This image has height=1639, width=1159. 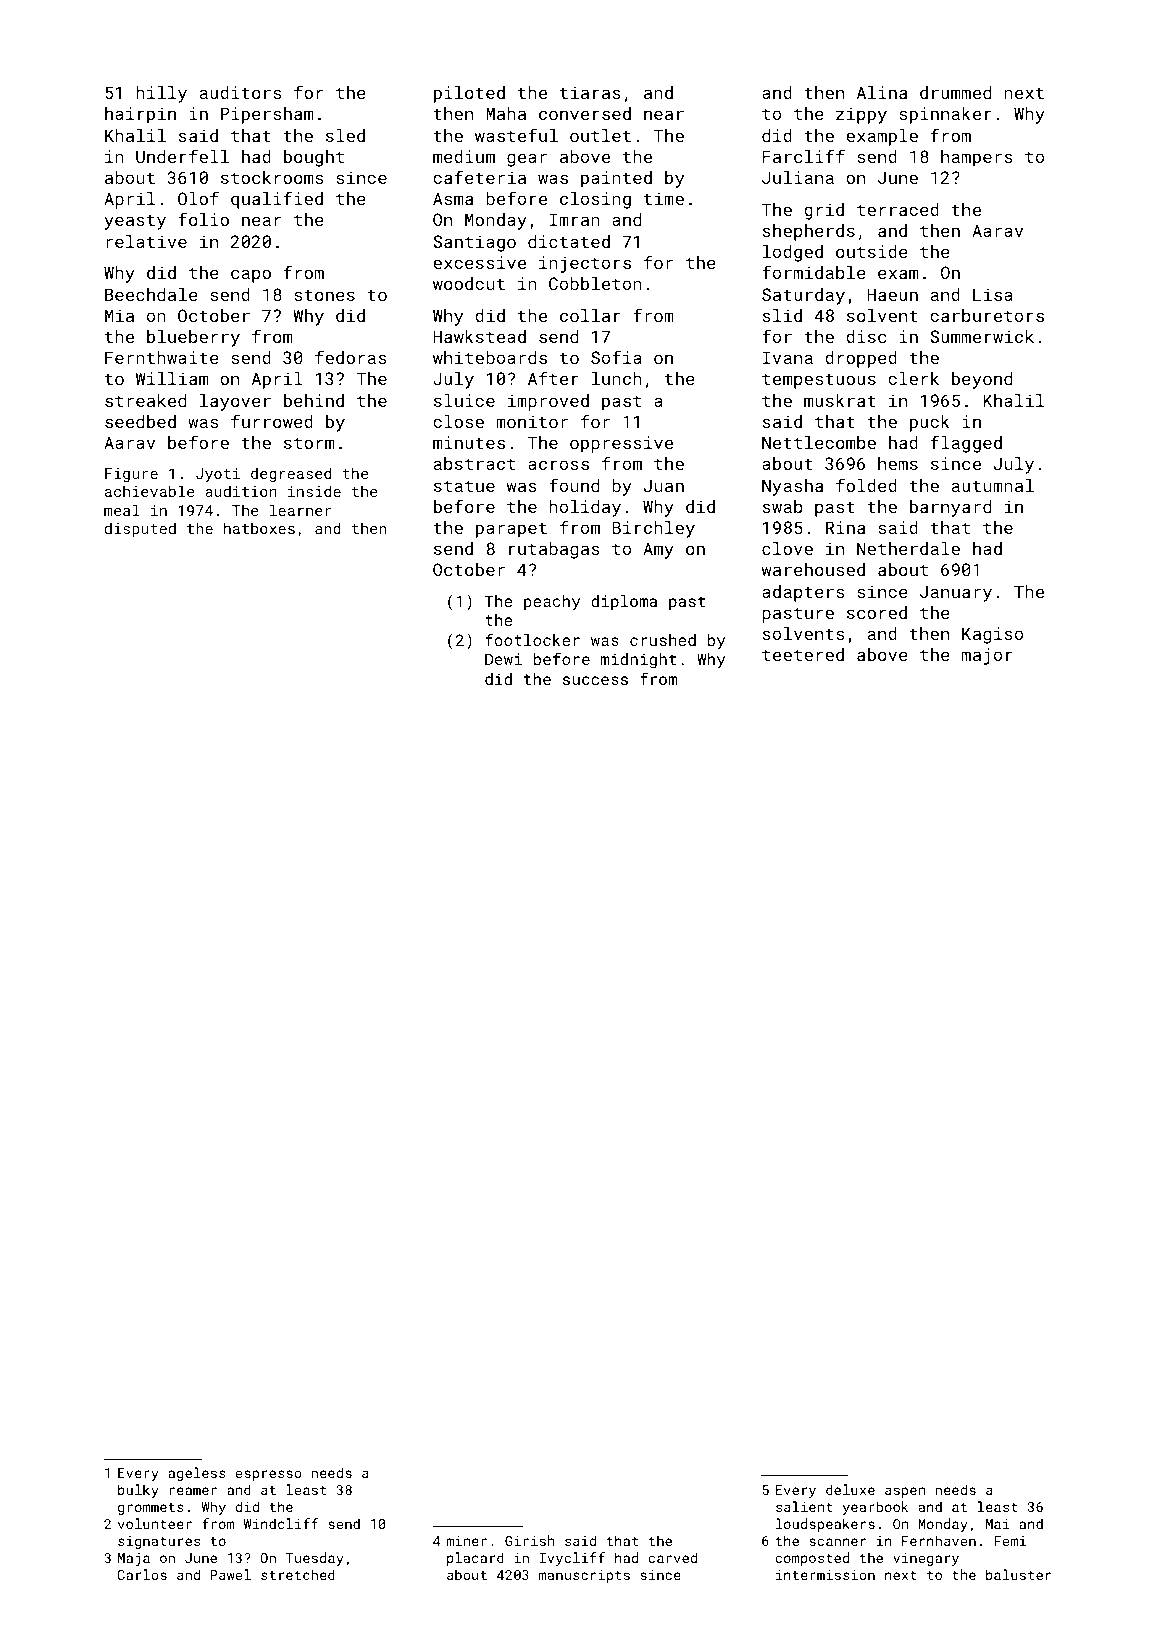 What do you see at coordinates (197, 1474) in the image?
I see `ageless` at bounding box center [197, 1474].
